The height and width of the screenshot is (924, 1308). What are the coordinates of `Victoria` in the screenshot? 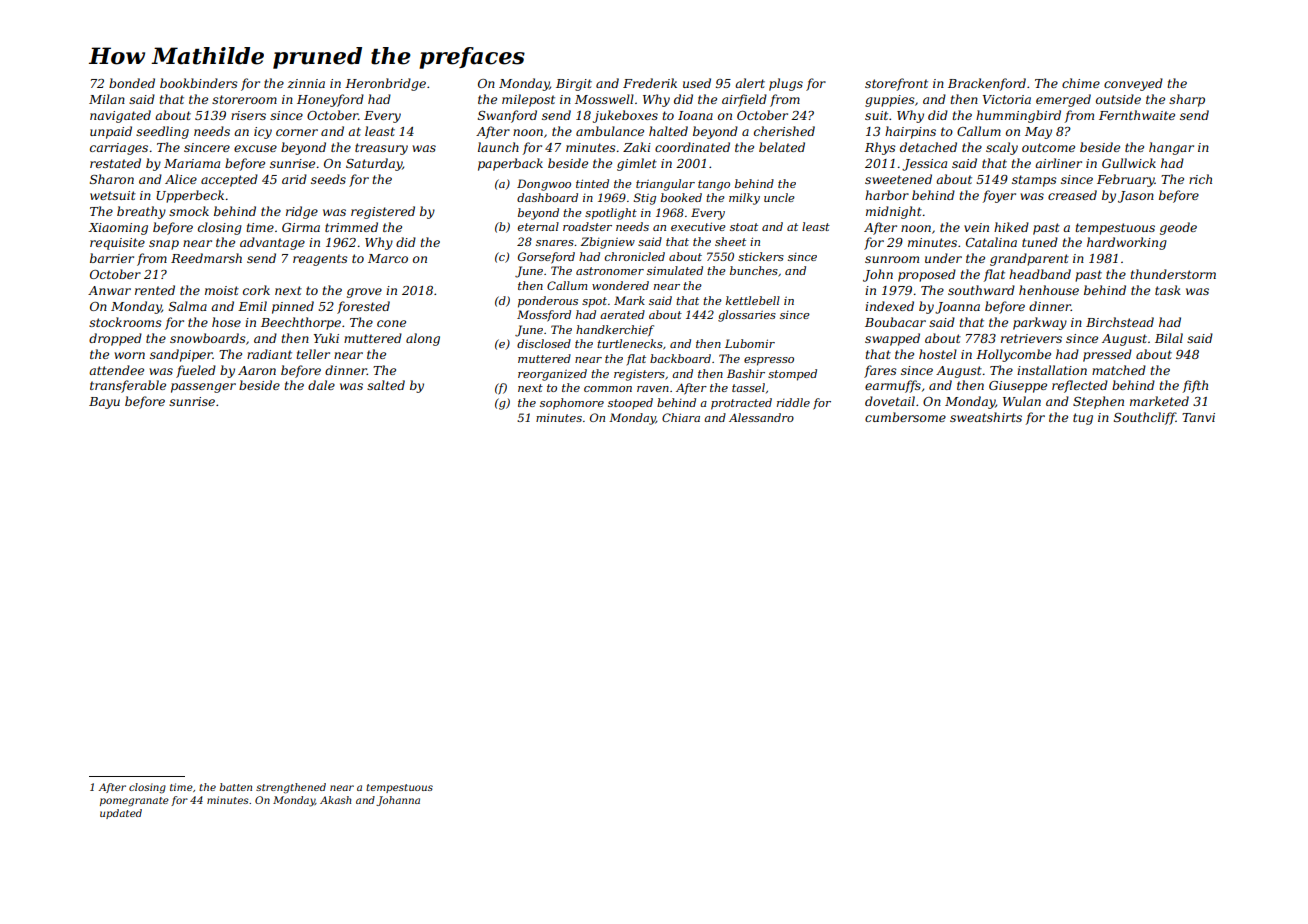 It's located at (1007, 99).
